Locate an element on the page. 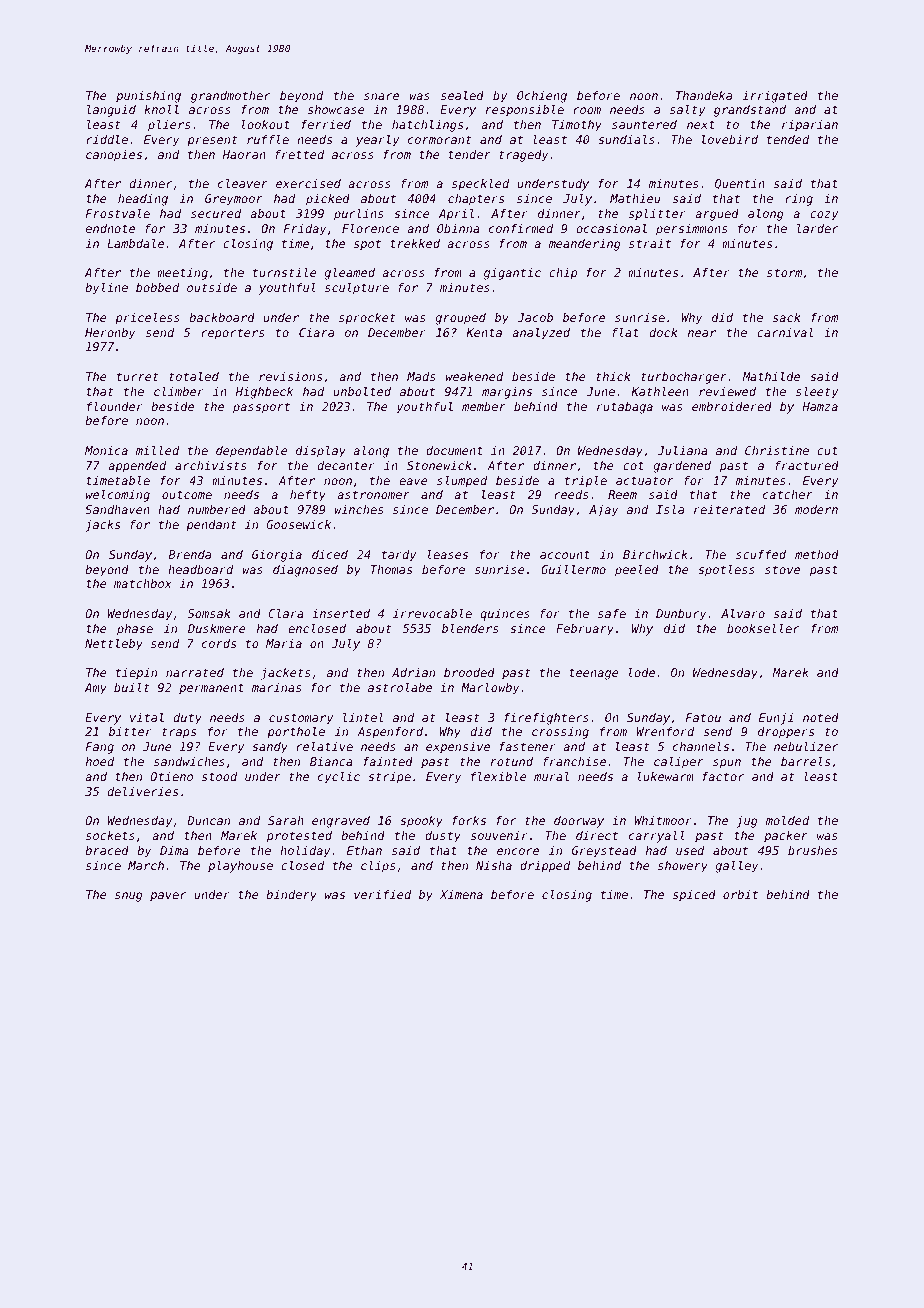 This document has width=924, height=1308. blenders is located at coordinates (470, 628).
